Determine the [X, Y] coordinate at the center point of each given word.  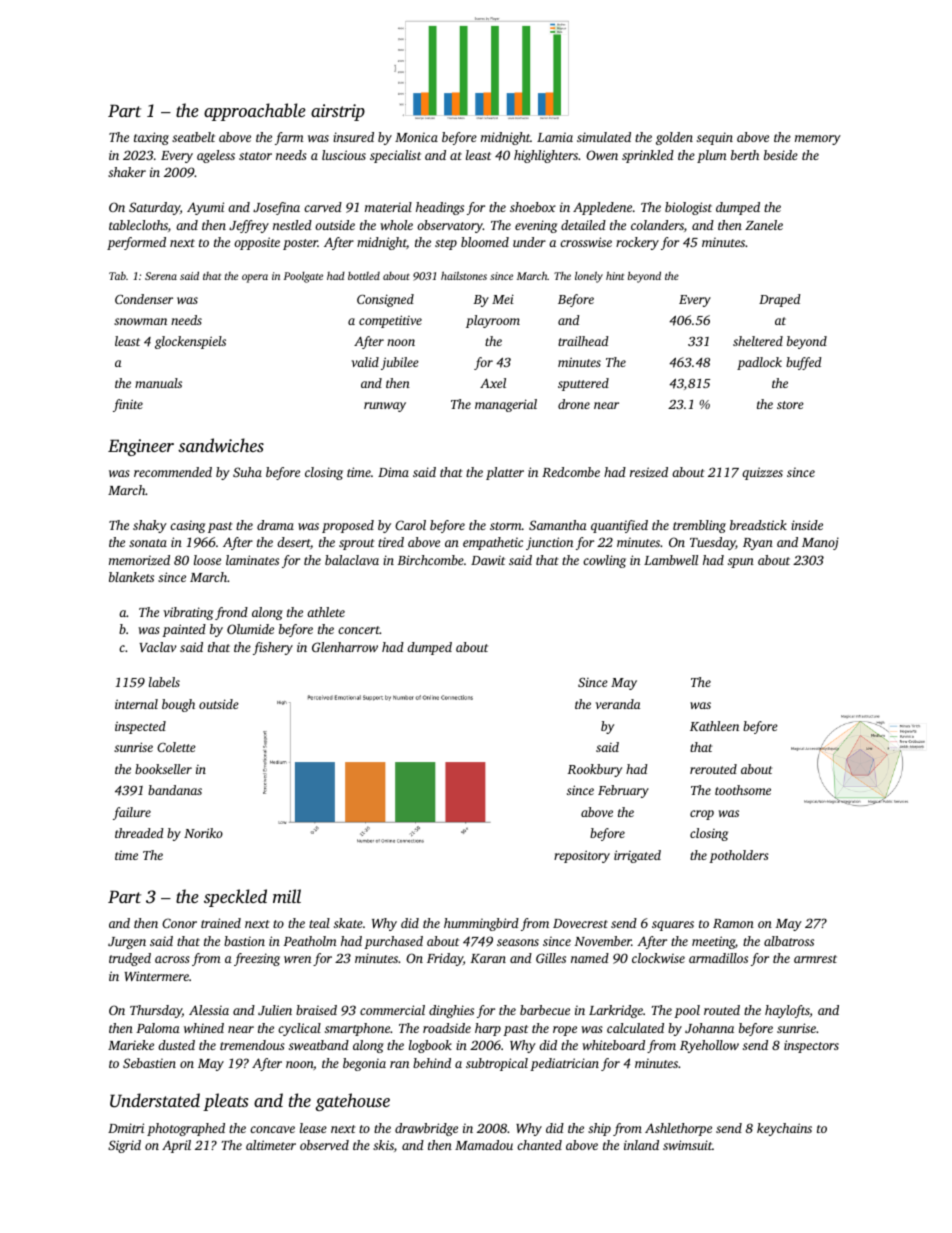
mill [287, 896]
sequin [715, 138]
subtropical [497, 1064]
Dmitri [126, 1128]
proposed [348, 526]
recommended [173, 472]
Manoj [820, 543]
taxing [151, 138]
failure [132, 813]
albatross [789, 941]
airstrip [338, 112]
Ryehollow [709, 1046]
